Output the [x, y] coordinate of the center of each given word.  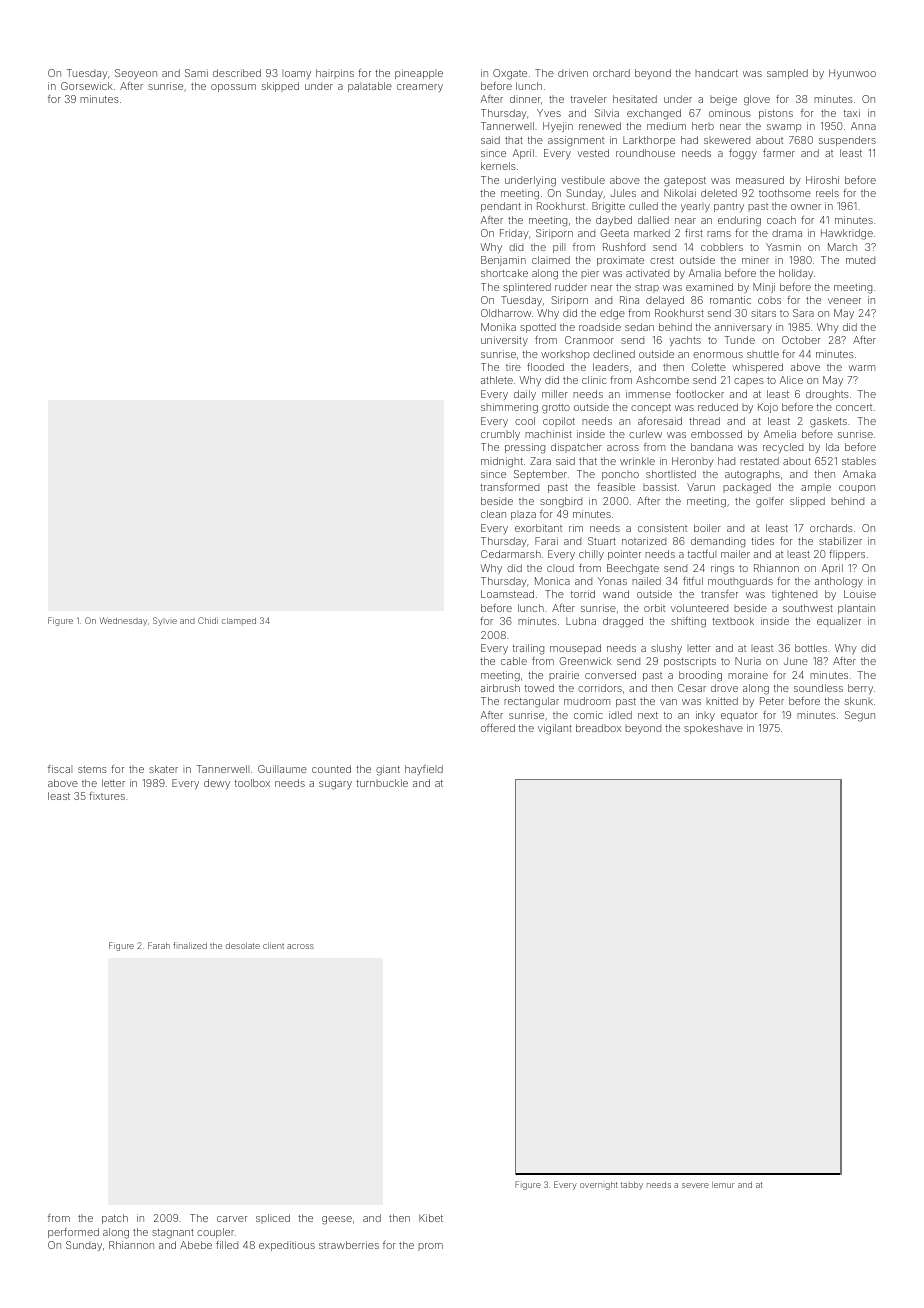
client [273, 945]
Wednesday [123, 621]
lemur [723, 1185]
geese [337, 1220]
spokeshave [713, 729]
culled [643, 206]
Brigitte [608, 207]
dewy [217, 784]
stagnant [173, 1234]
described [237, 73]
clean [493, 514]
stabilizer [840, 541]
